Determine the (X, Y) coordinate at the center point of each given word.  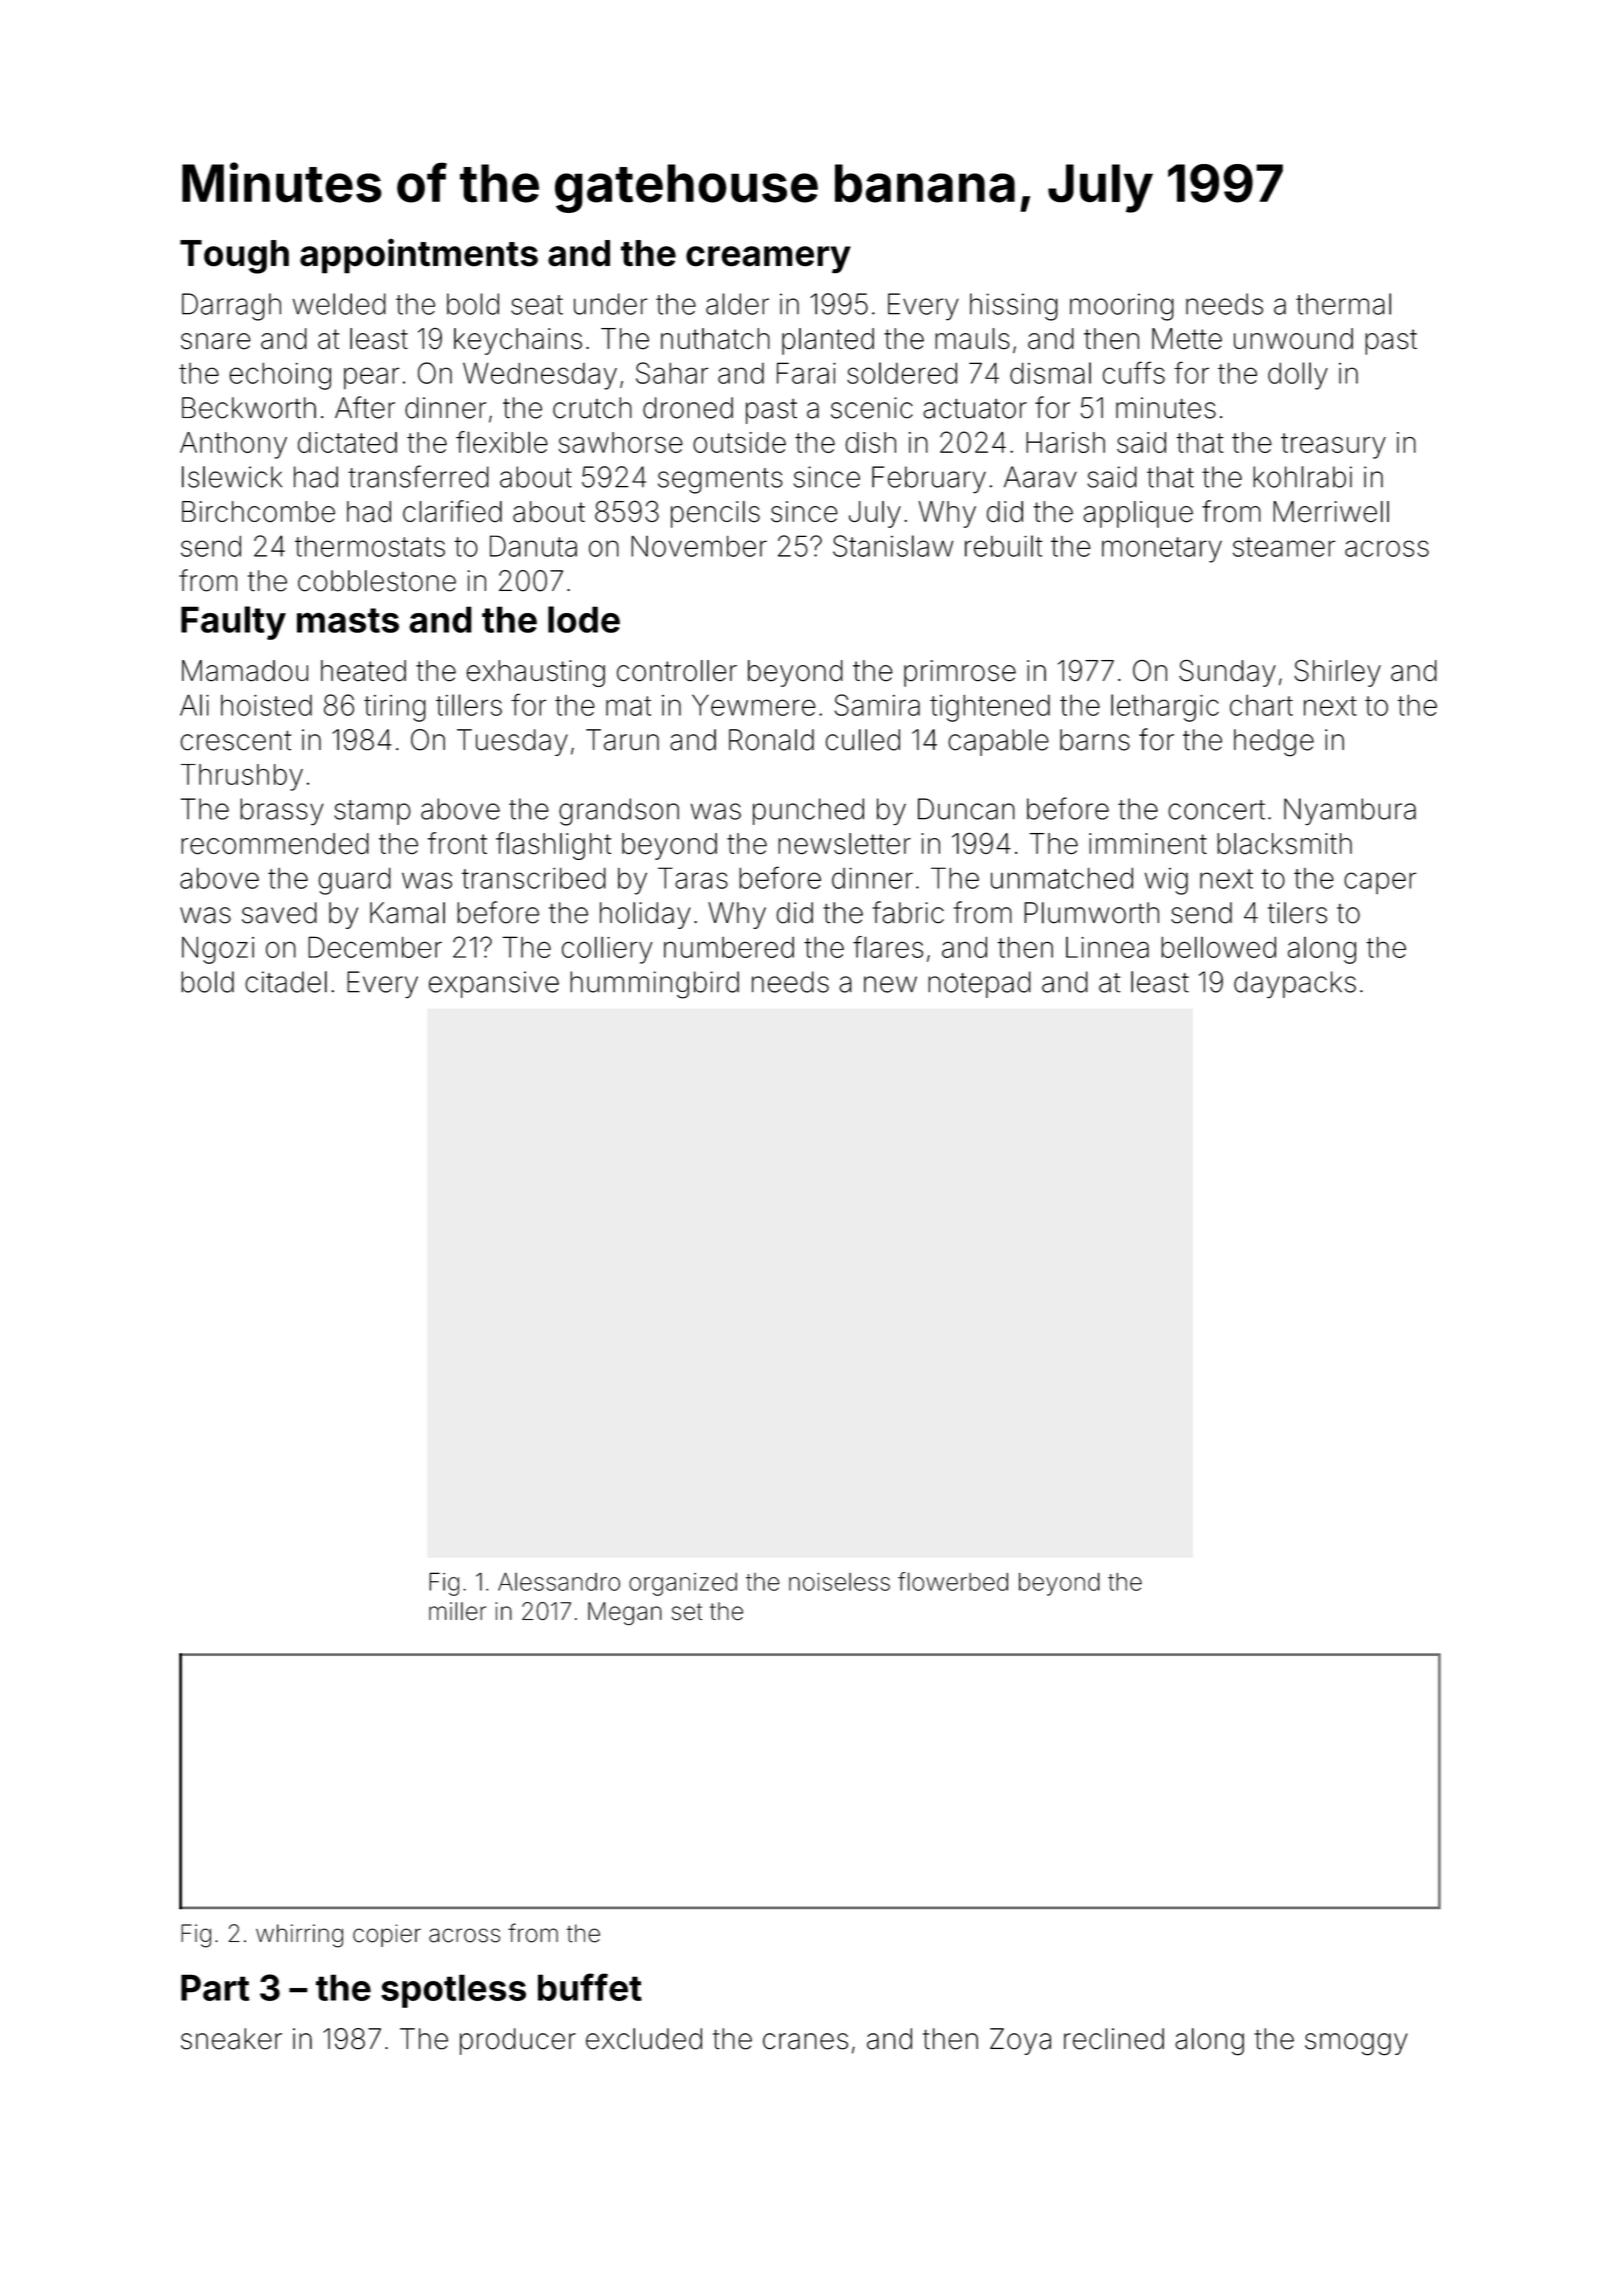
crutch (592, 408)
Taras (693, 878)
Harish (1065, 442)
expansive (494, 984)
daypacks (1295, 985)
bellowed (1218, 947)
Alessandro (559, 1582)
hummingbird (654, 985)
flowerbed (953, 1581)
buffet (590, 1987)
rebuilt (1003, 546)
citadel (286, 982)
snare (216, 341)
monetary (1162, 550)
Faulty (233, 623)
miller (457, 1611)
